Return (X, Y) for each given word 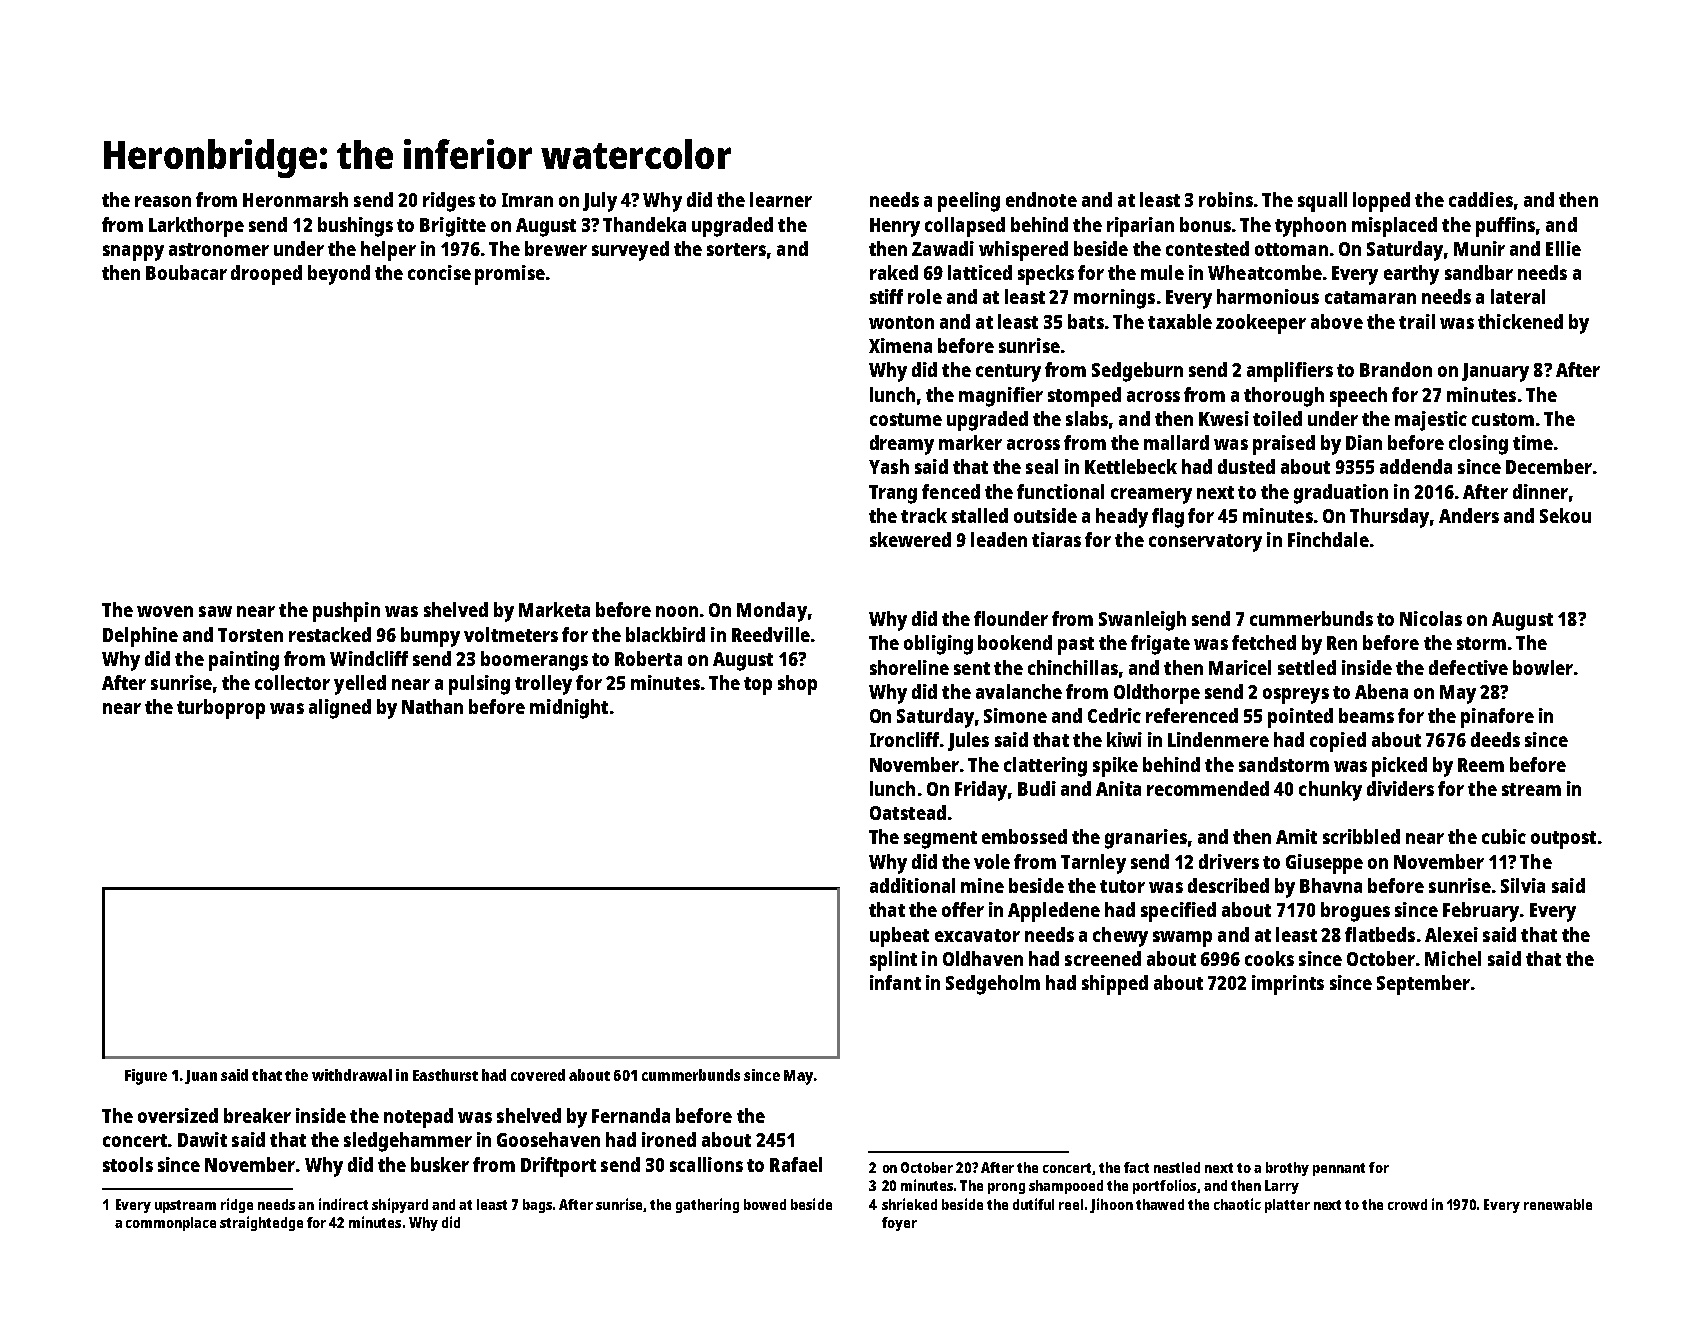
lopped (1381, 202)
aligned (340, 709)
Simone (1015, 715)
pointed (1300, 718)
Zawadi (943, 248)
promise (510, 275)
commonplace (171, 1224)
